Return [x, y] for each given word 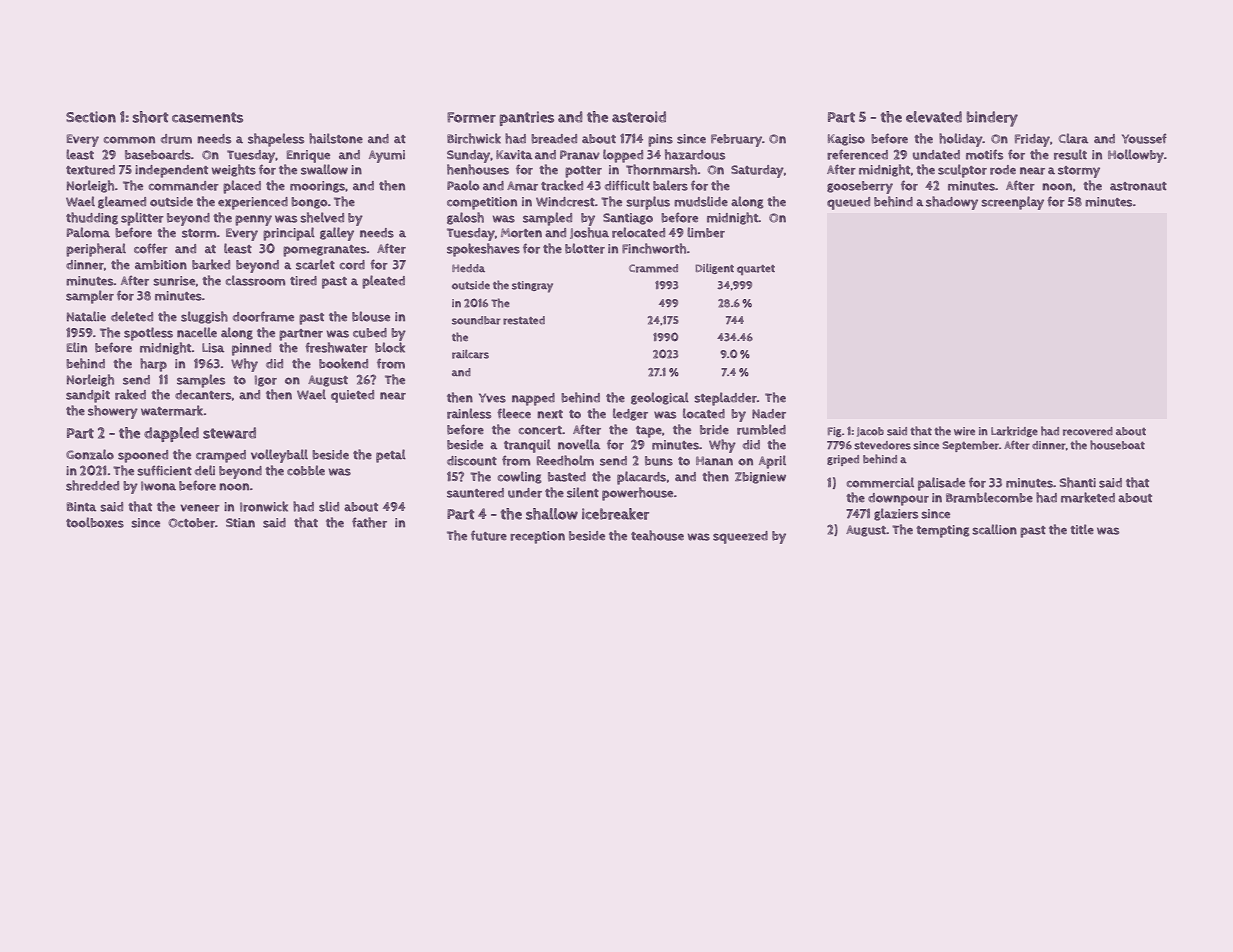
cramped [221, 456]
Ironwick [264, 506]
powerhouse [637, 494]
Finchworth [654, 248]
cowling [520, 477]
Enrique [308, 156]
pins [660, 140]
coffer [151, 248]
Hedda [468, 268]
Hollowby [1136, 156]
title [1082, 529]
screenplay [1012, 203]
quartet [756, 270]
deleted [132, 316]
